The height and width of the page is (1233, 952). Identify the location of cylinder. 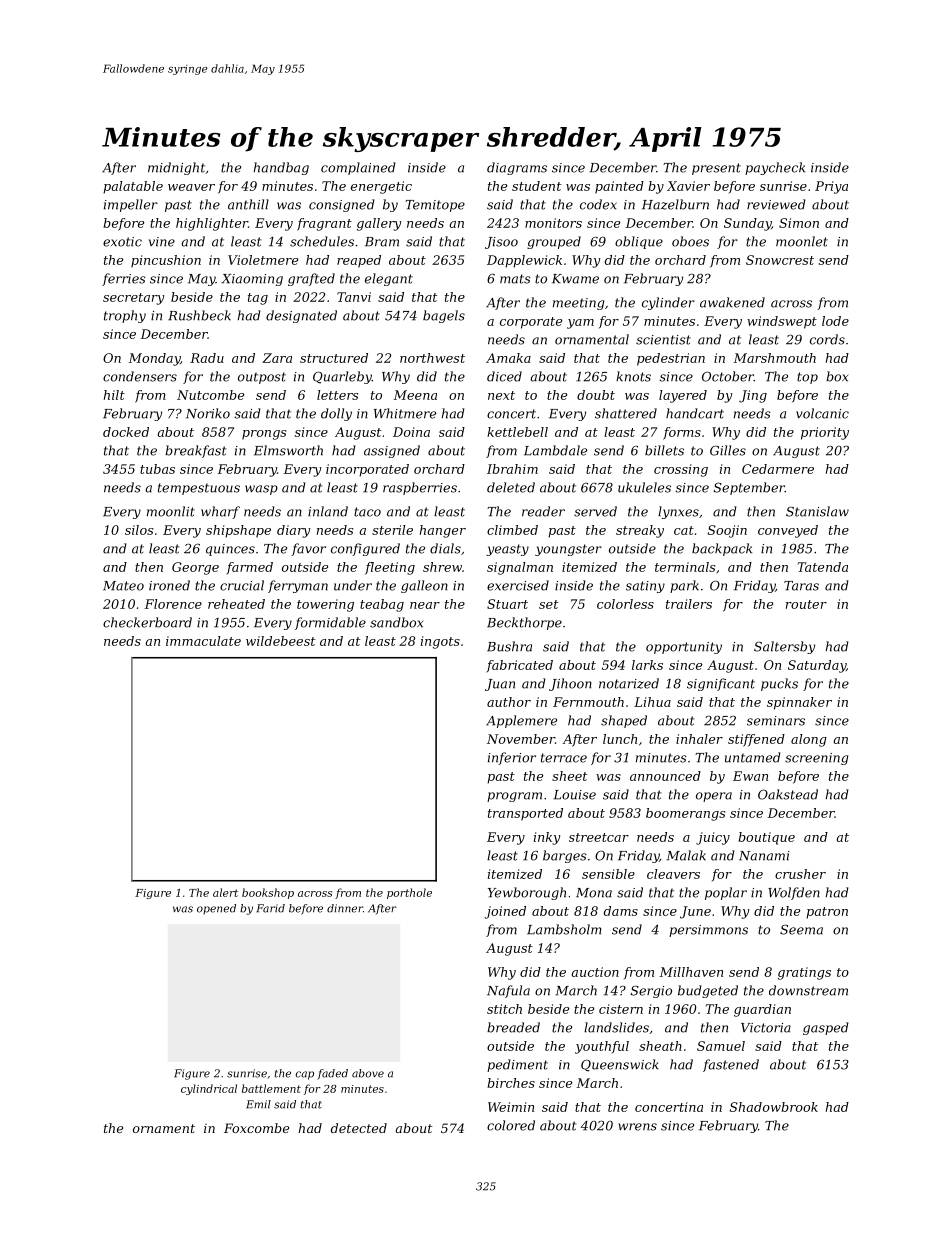
(668, 303).
